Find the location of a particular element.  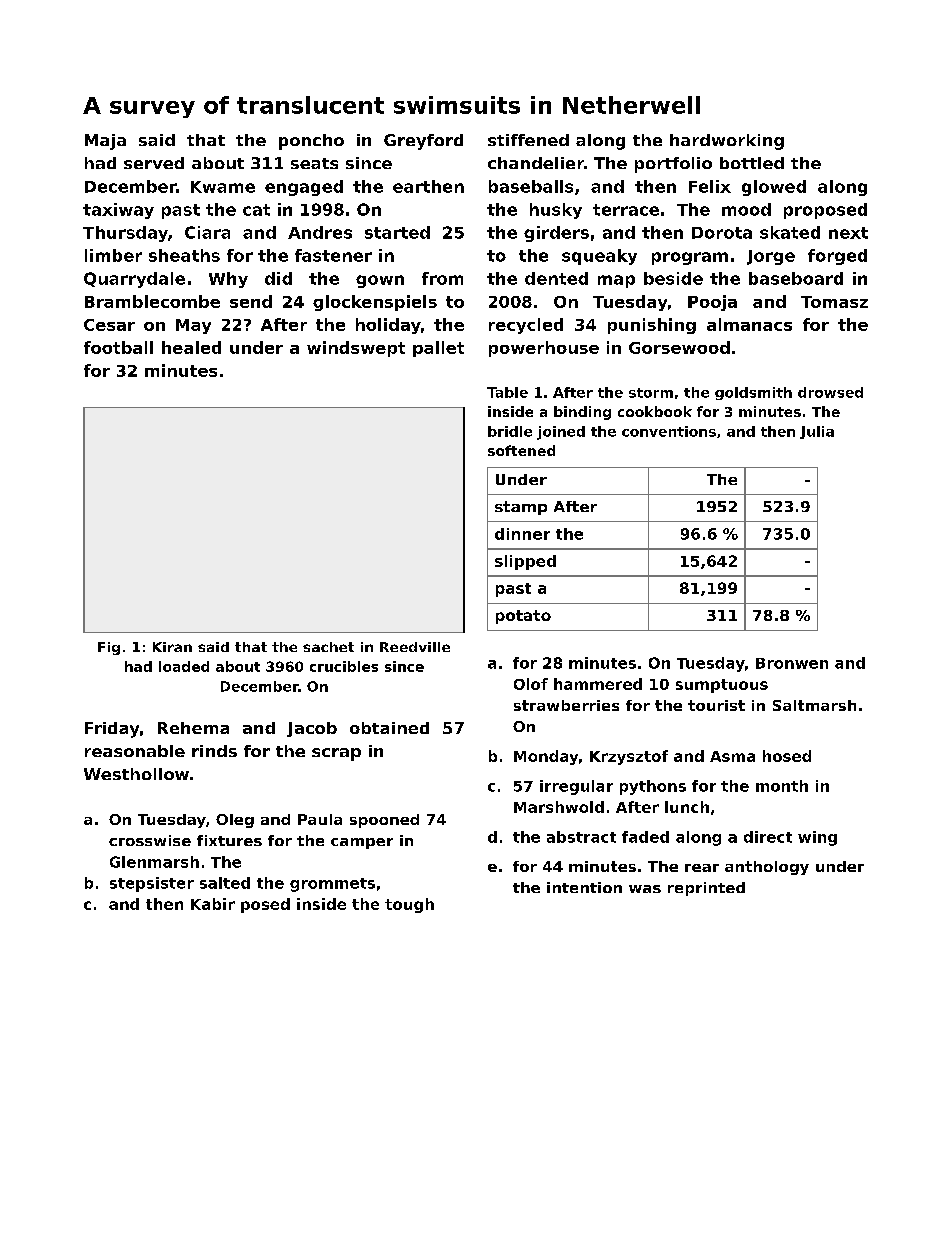

windswept is located at coordinates (356, 349).
